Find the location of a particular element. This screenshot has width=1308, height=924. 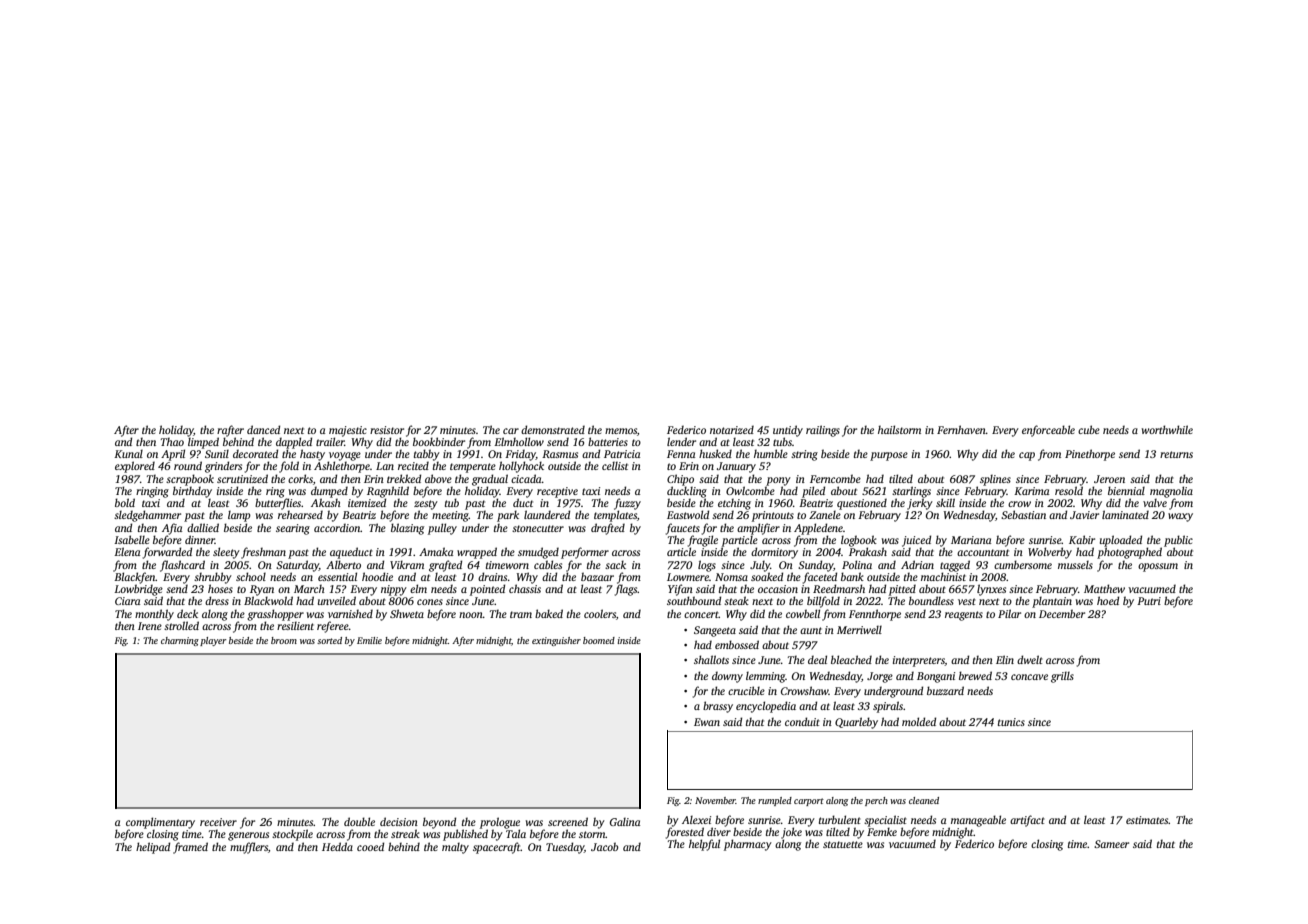

lynxes is located at coordinates (991, 590).
